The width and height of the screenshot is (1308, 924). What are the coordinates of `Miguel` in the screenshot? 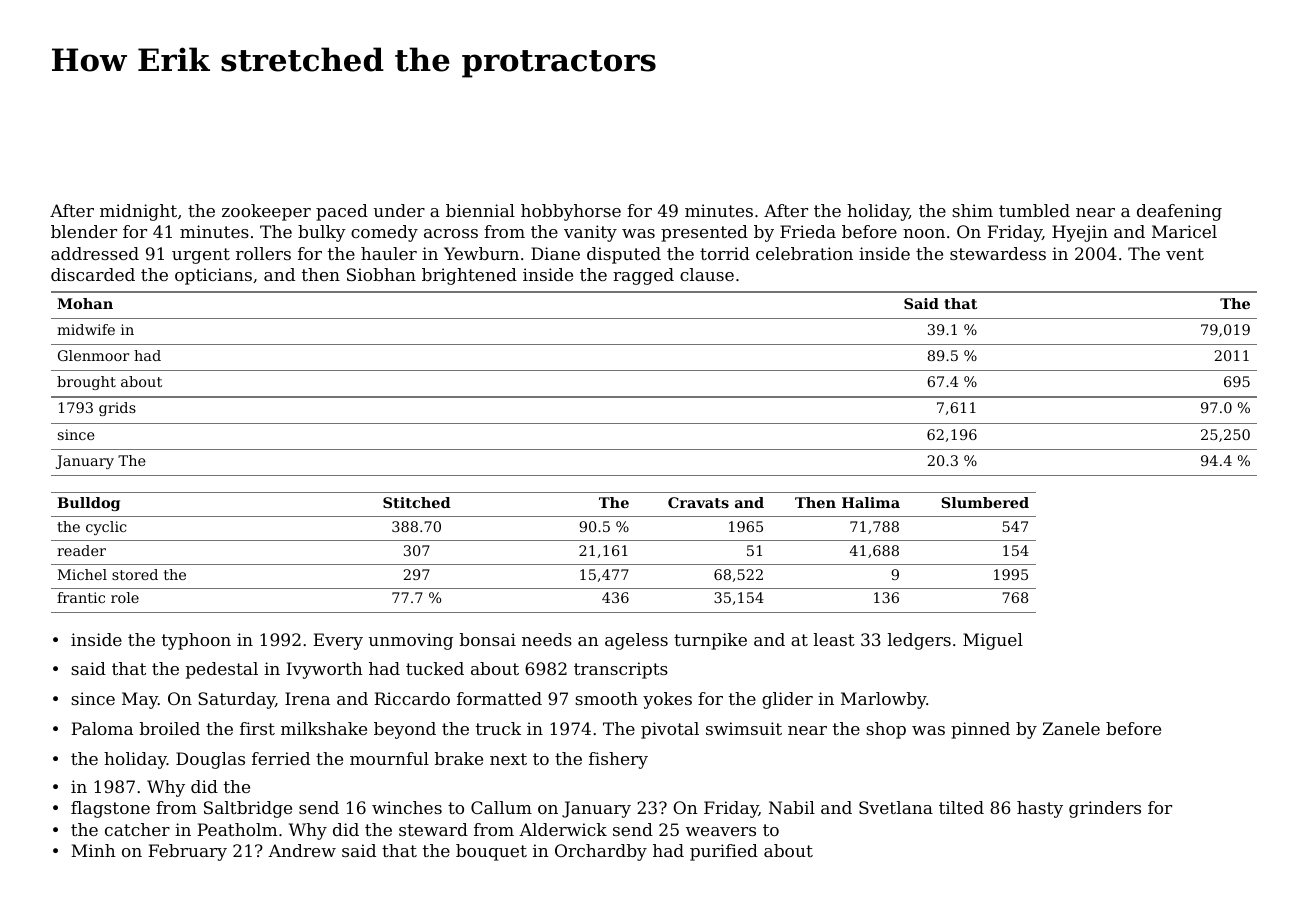 It's located at (993, 641).
